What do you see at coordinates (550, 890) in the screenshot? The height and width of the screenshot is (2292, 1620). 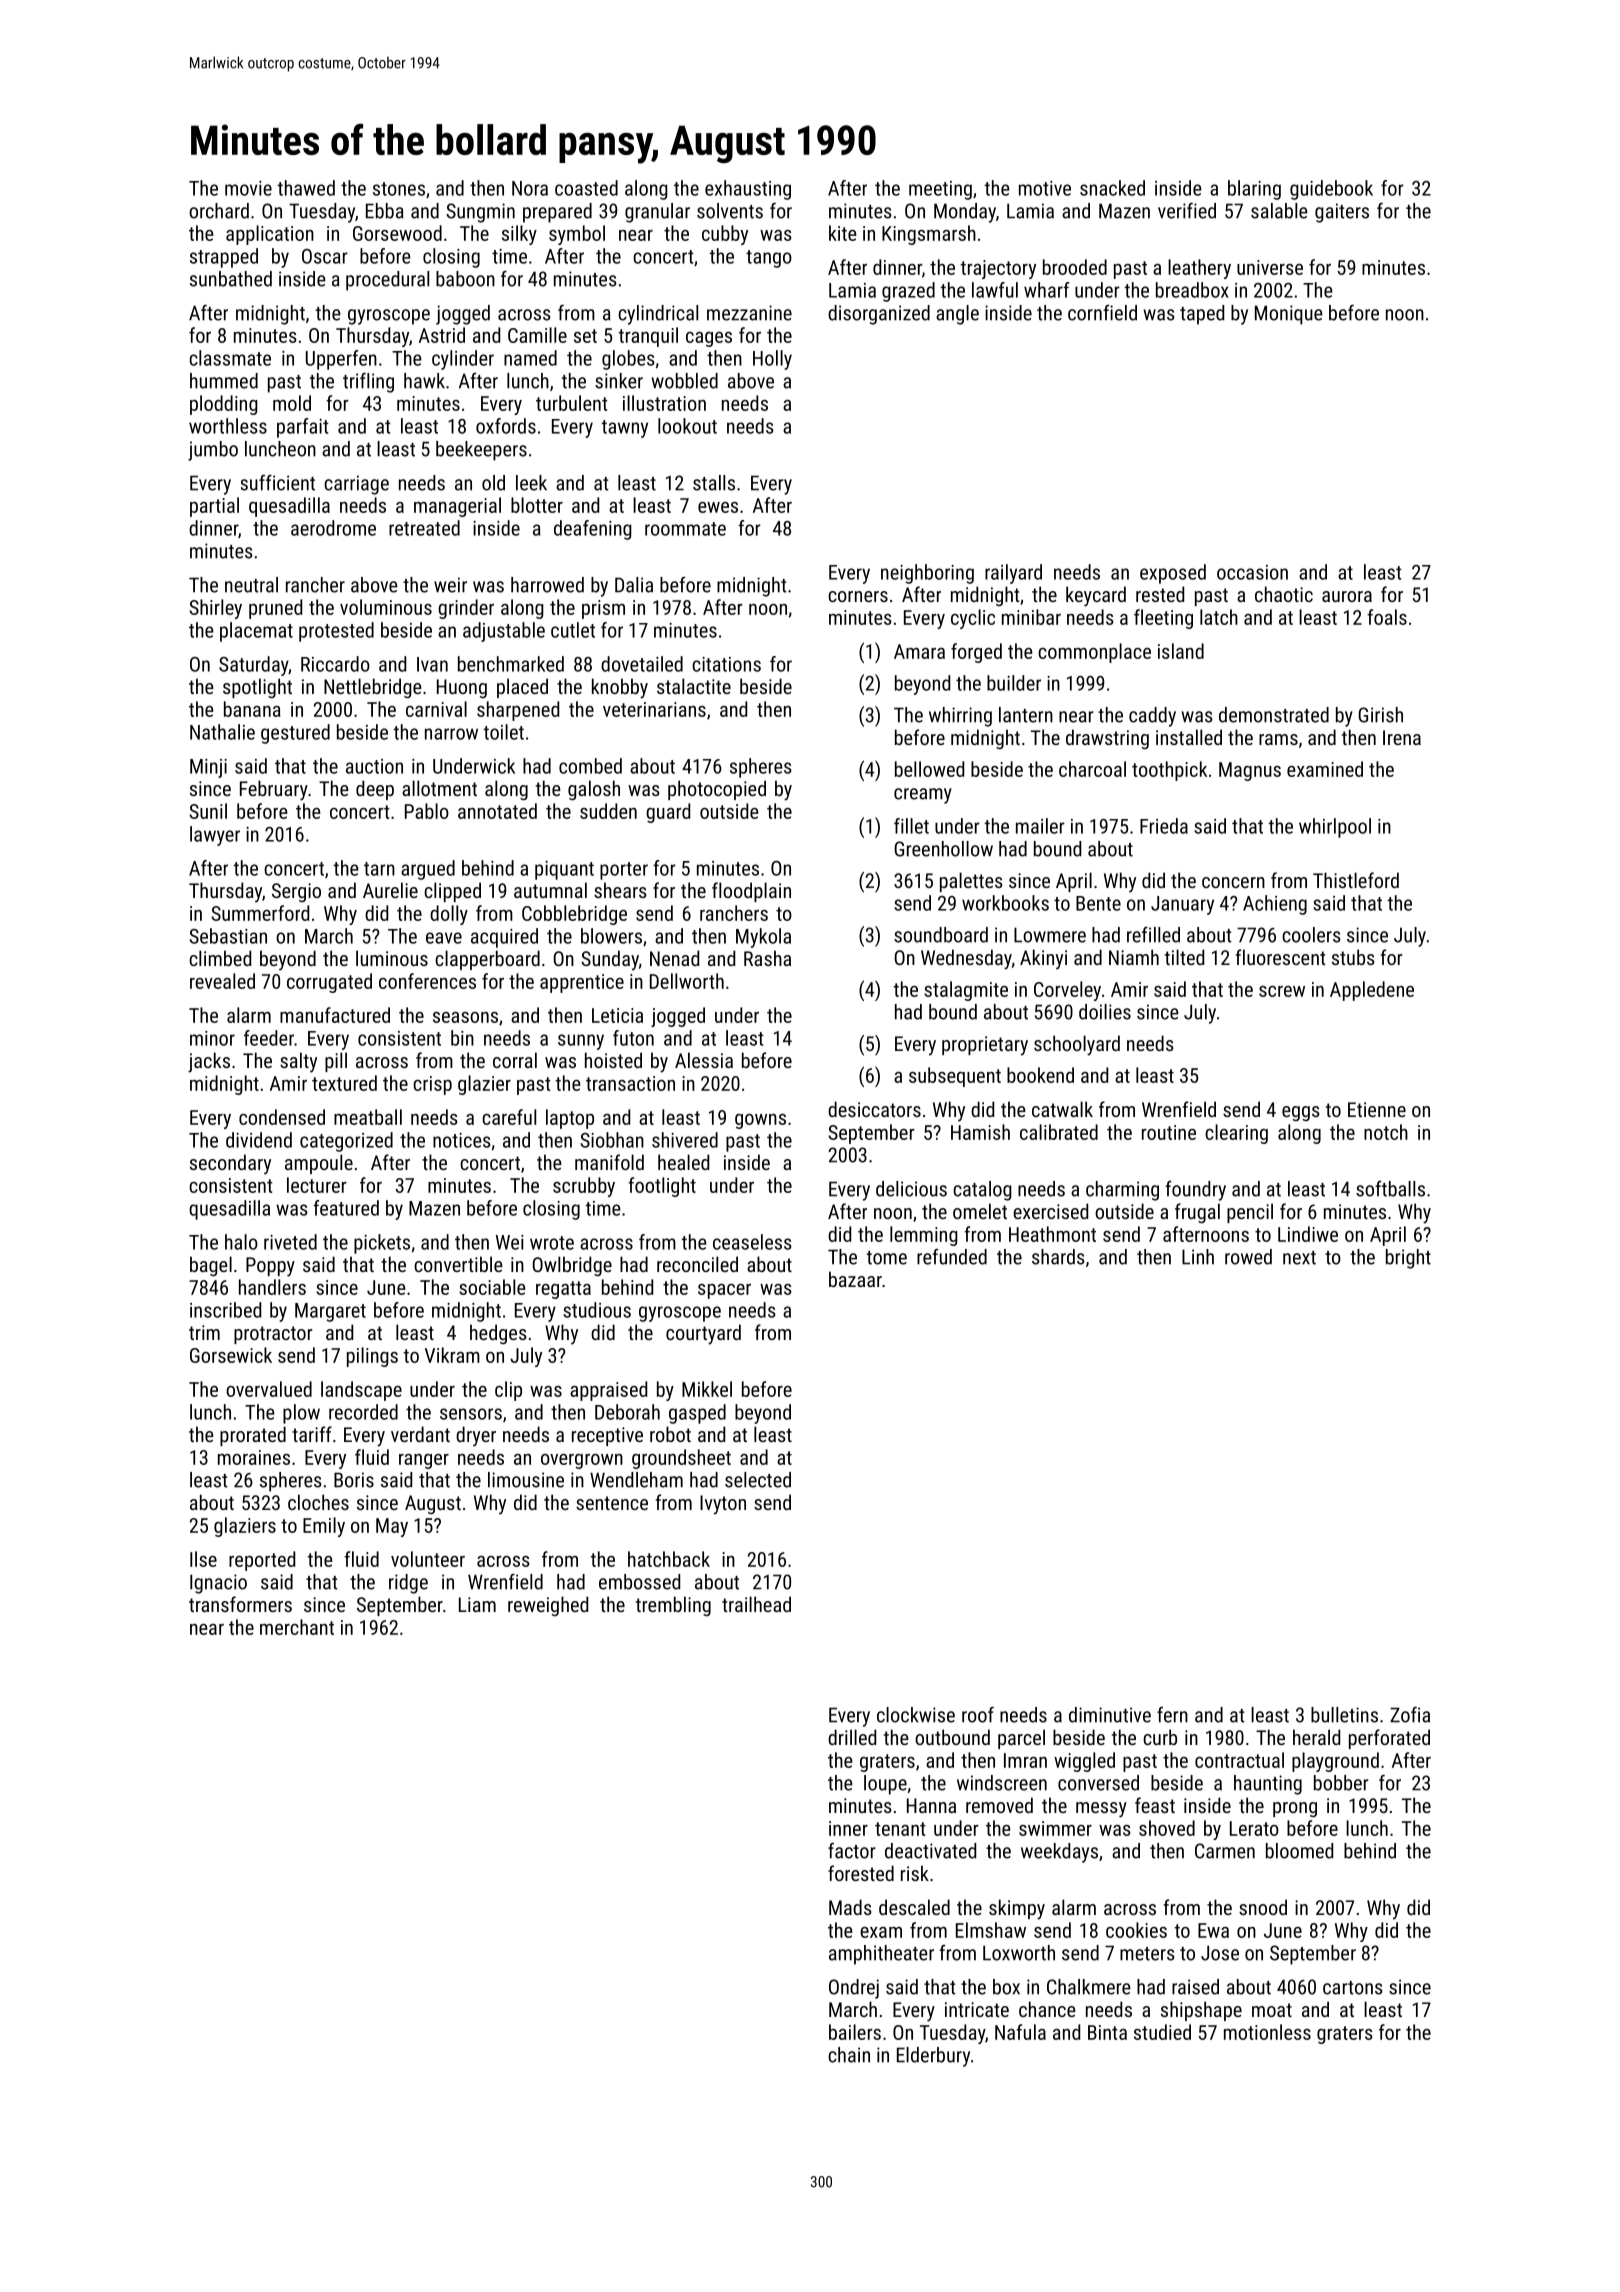 I see `autumnal` at bounding box center [550, 890].
